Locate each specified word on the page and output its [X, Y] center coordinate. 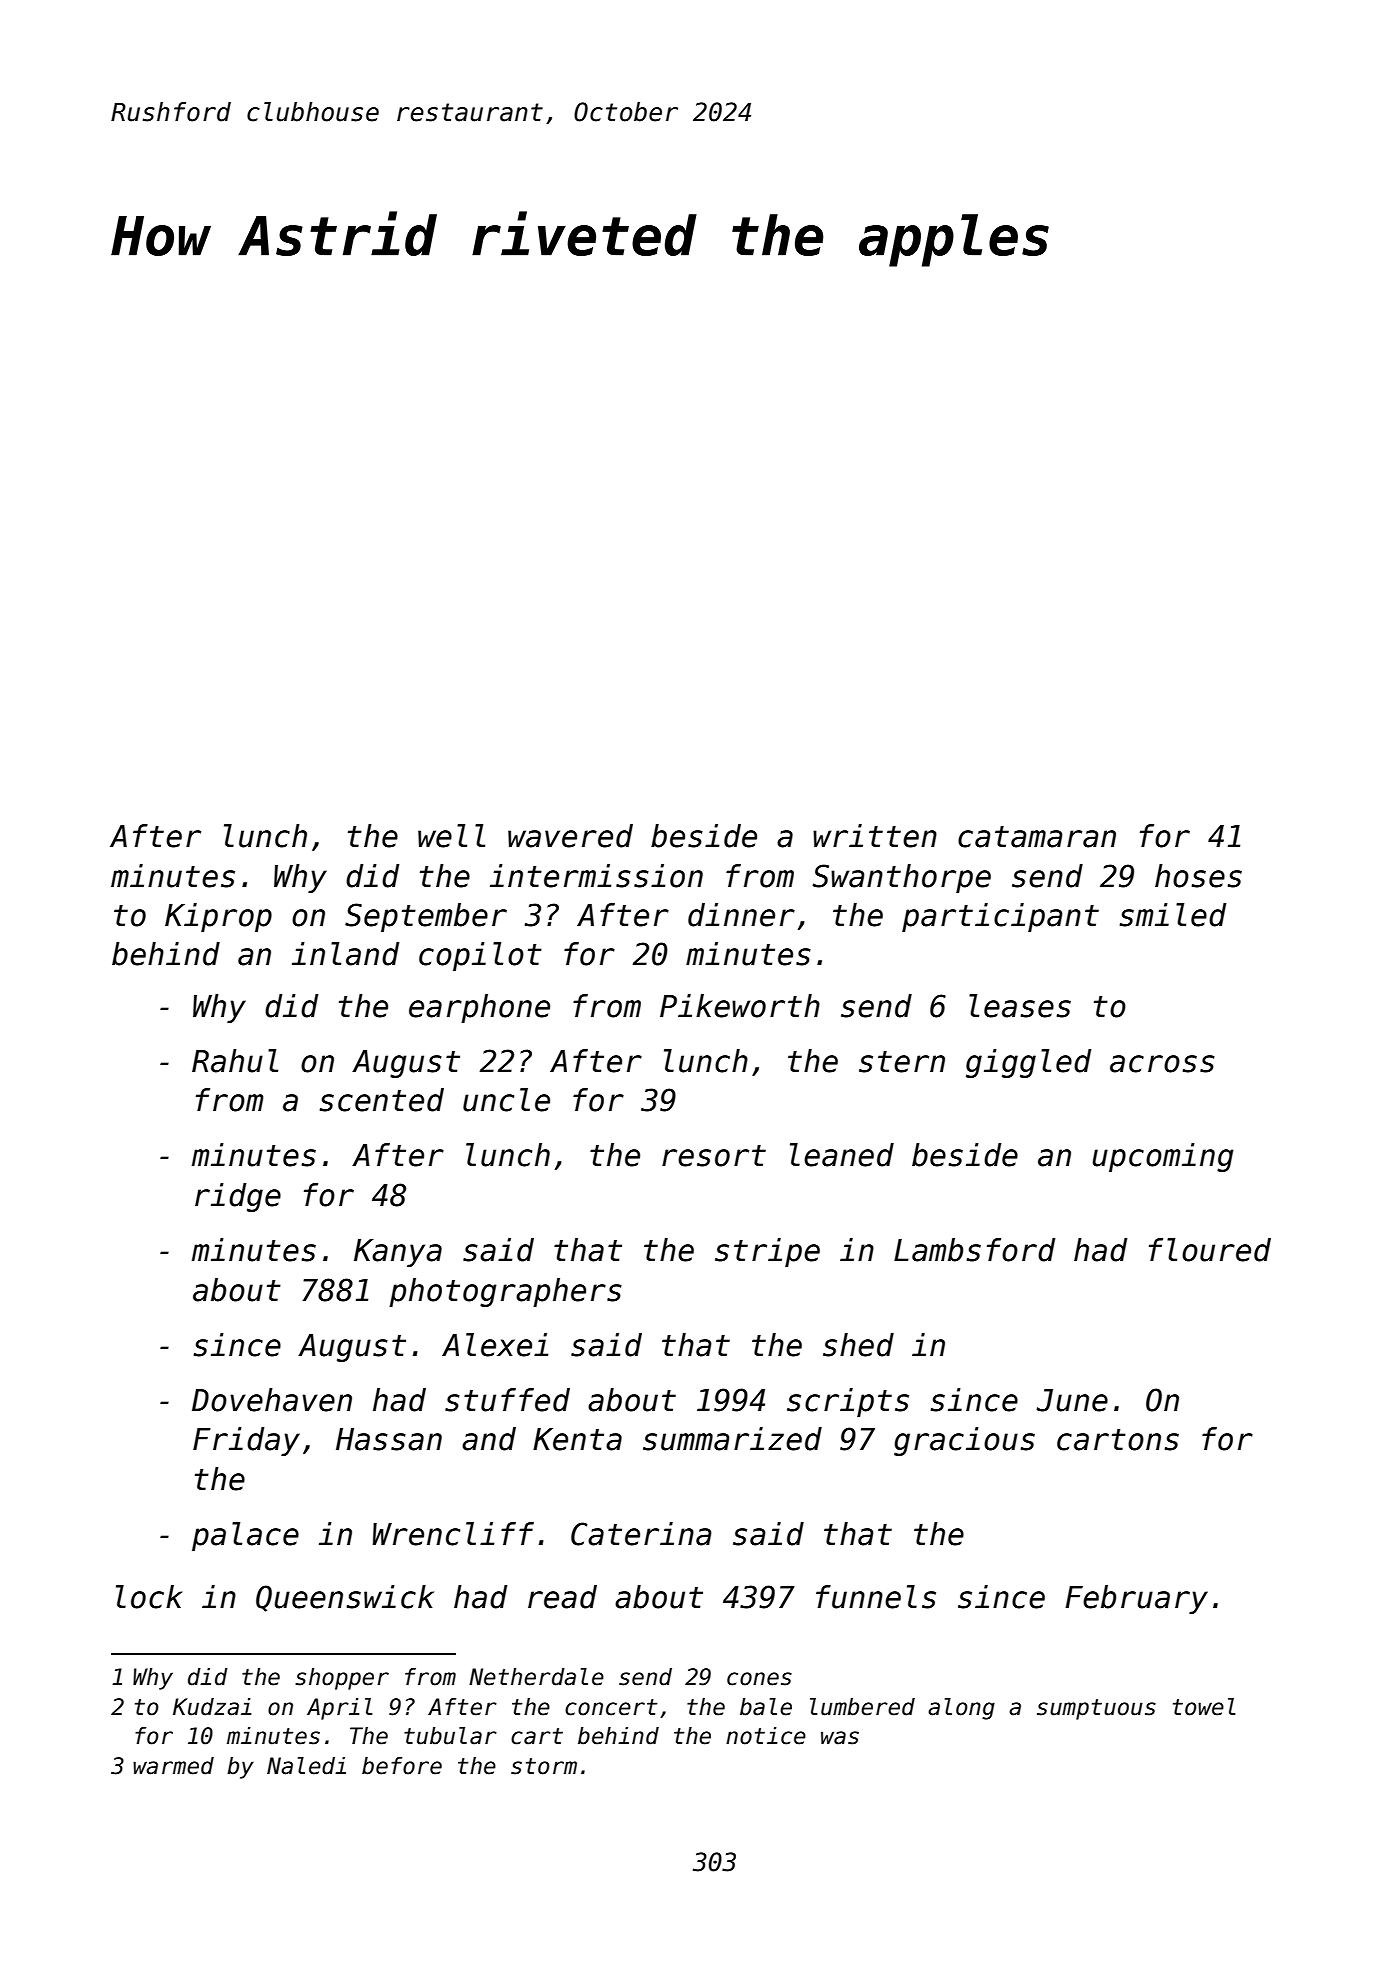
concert [611, 1707]
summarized [732, 1439]
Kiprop [218, 917]
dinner [741, 915]
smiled [1173, 915]
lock [149, 1597]
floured [1210, 1250]
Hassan [389, 1439]
